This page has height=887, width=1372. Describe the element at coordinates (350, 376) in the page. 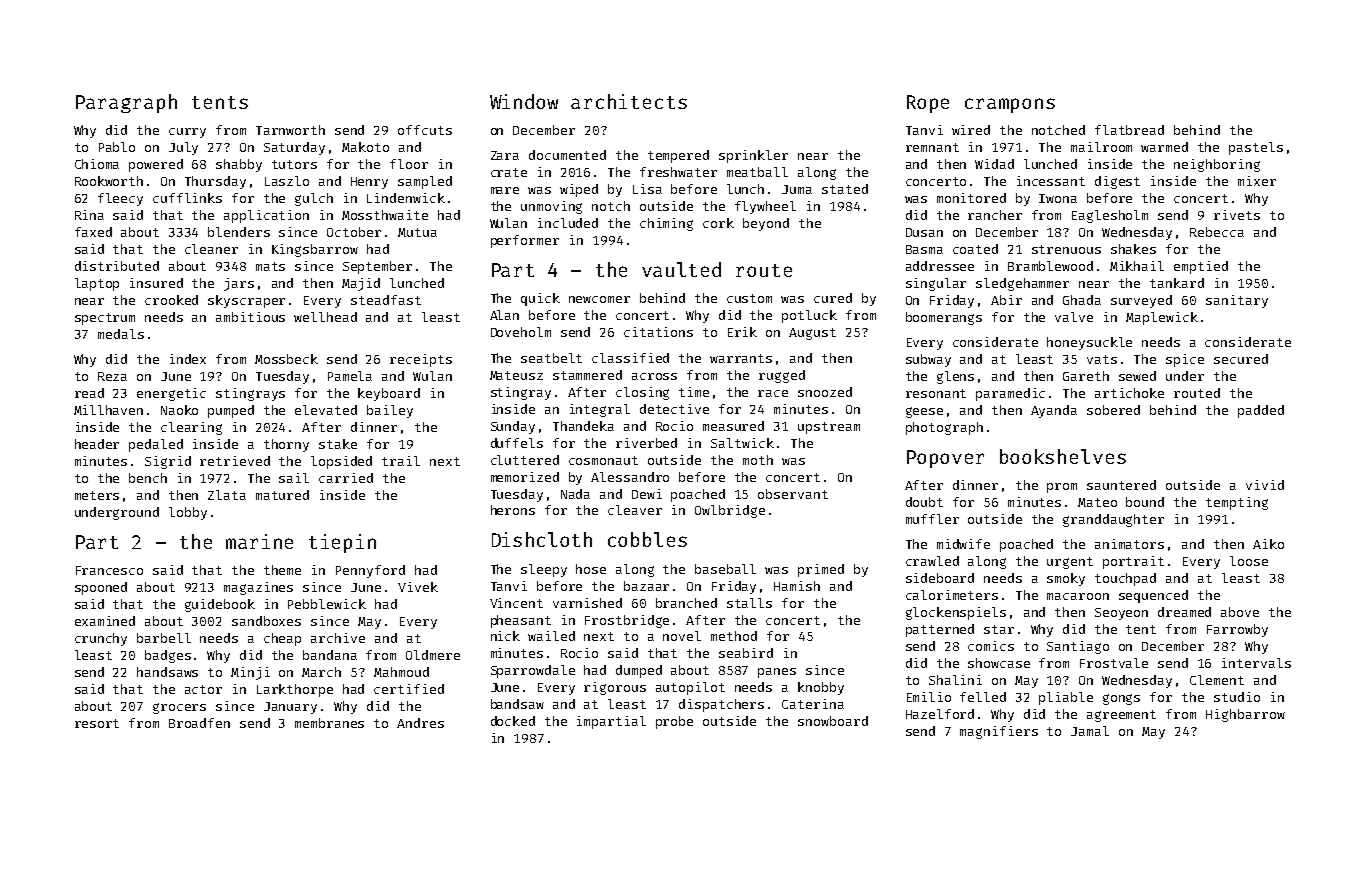

I see `Pamela` at that location.
